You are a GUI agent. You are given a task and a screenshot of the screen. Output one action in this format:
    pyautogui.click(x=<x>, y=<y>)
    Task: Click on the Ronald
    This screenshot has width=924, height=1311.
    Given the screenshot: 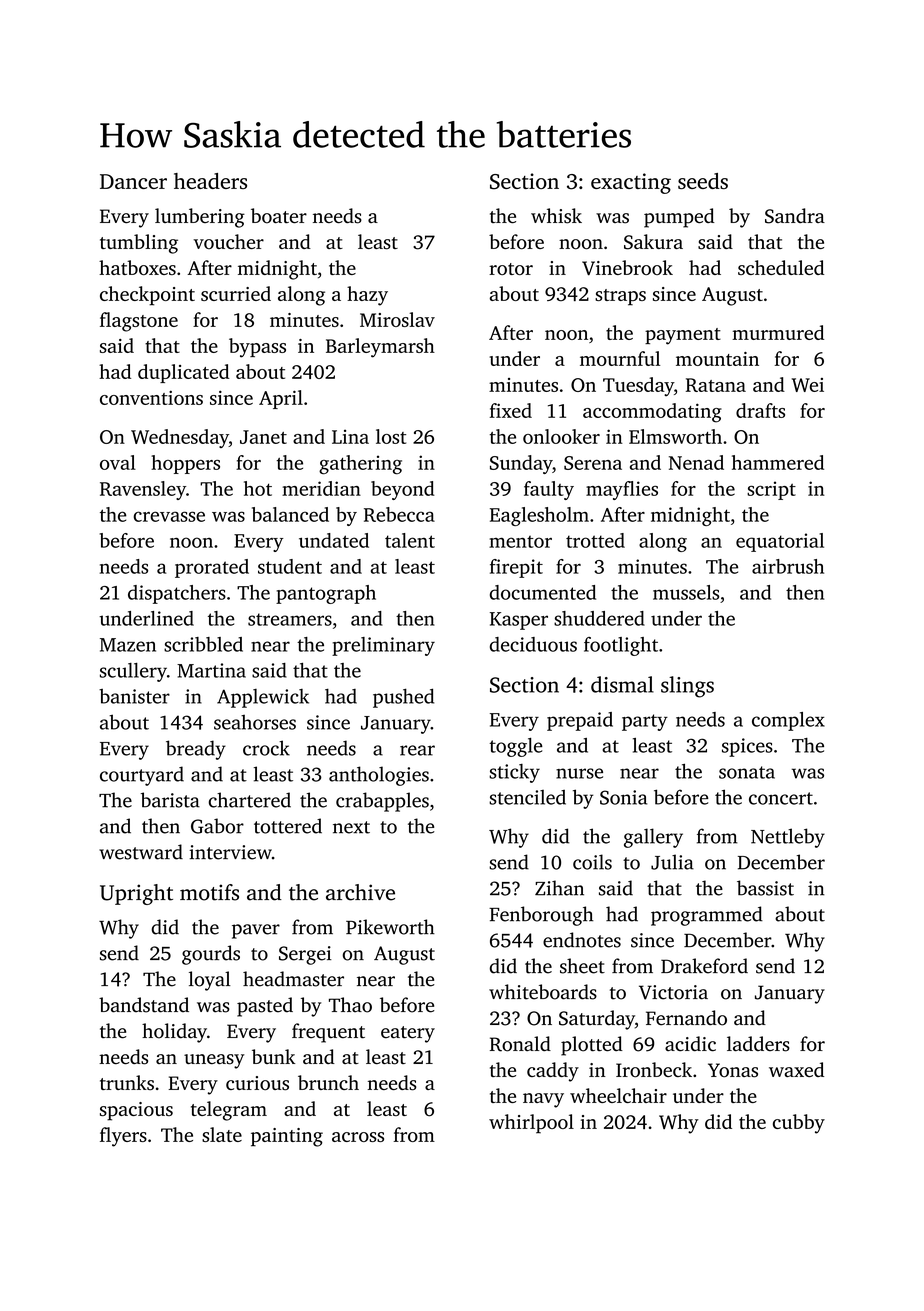 What is the action you would take?
    pyautogui.click(x=520, y=1044)
